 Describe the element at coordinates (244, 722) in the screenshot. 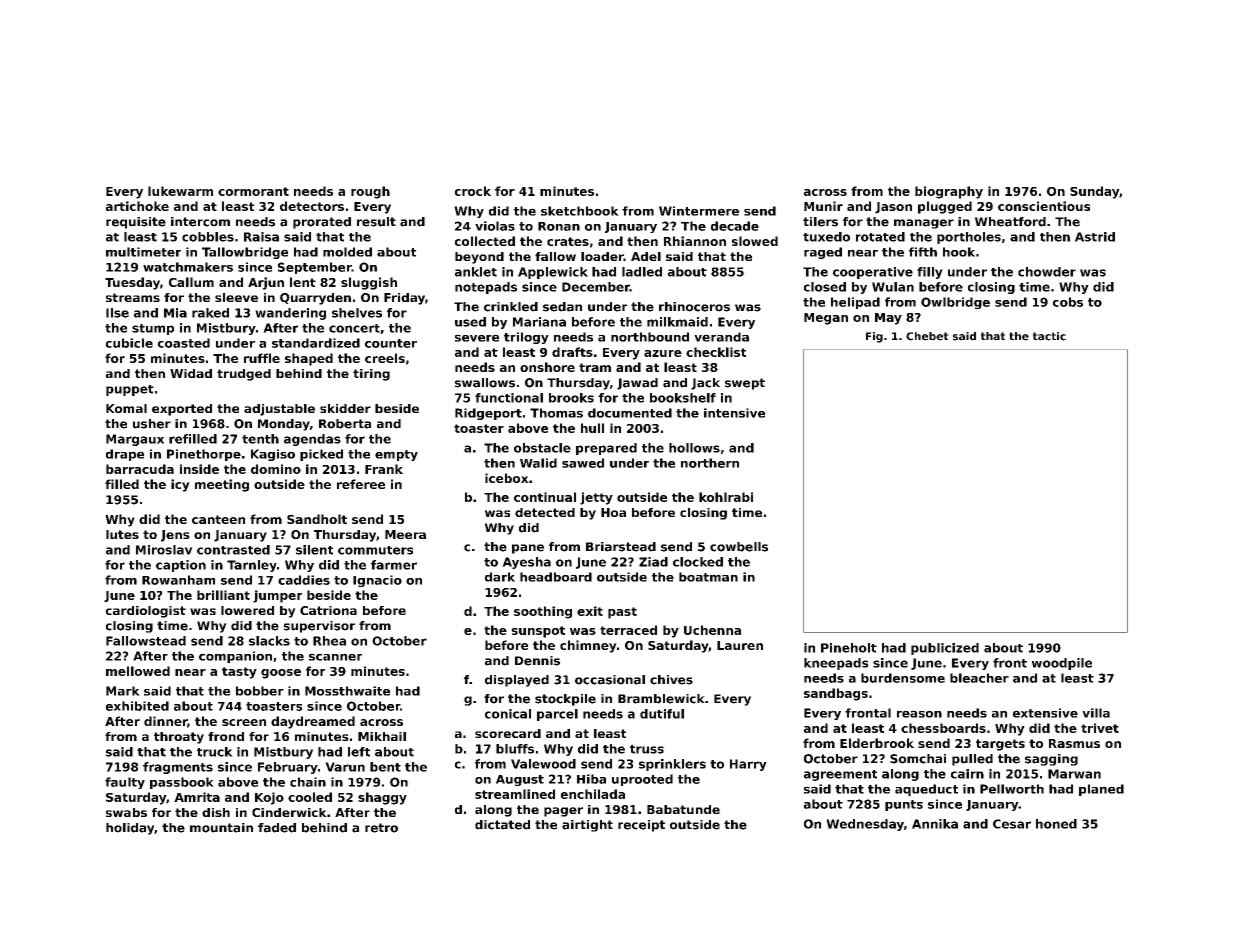

I see `screen` at that location.
